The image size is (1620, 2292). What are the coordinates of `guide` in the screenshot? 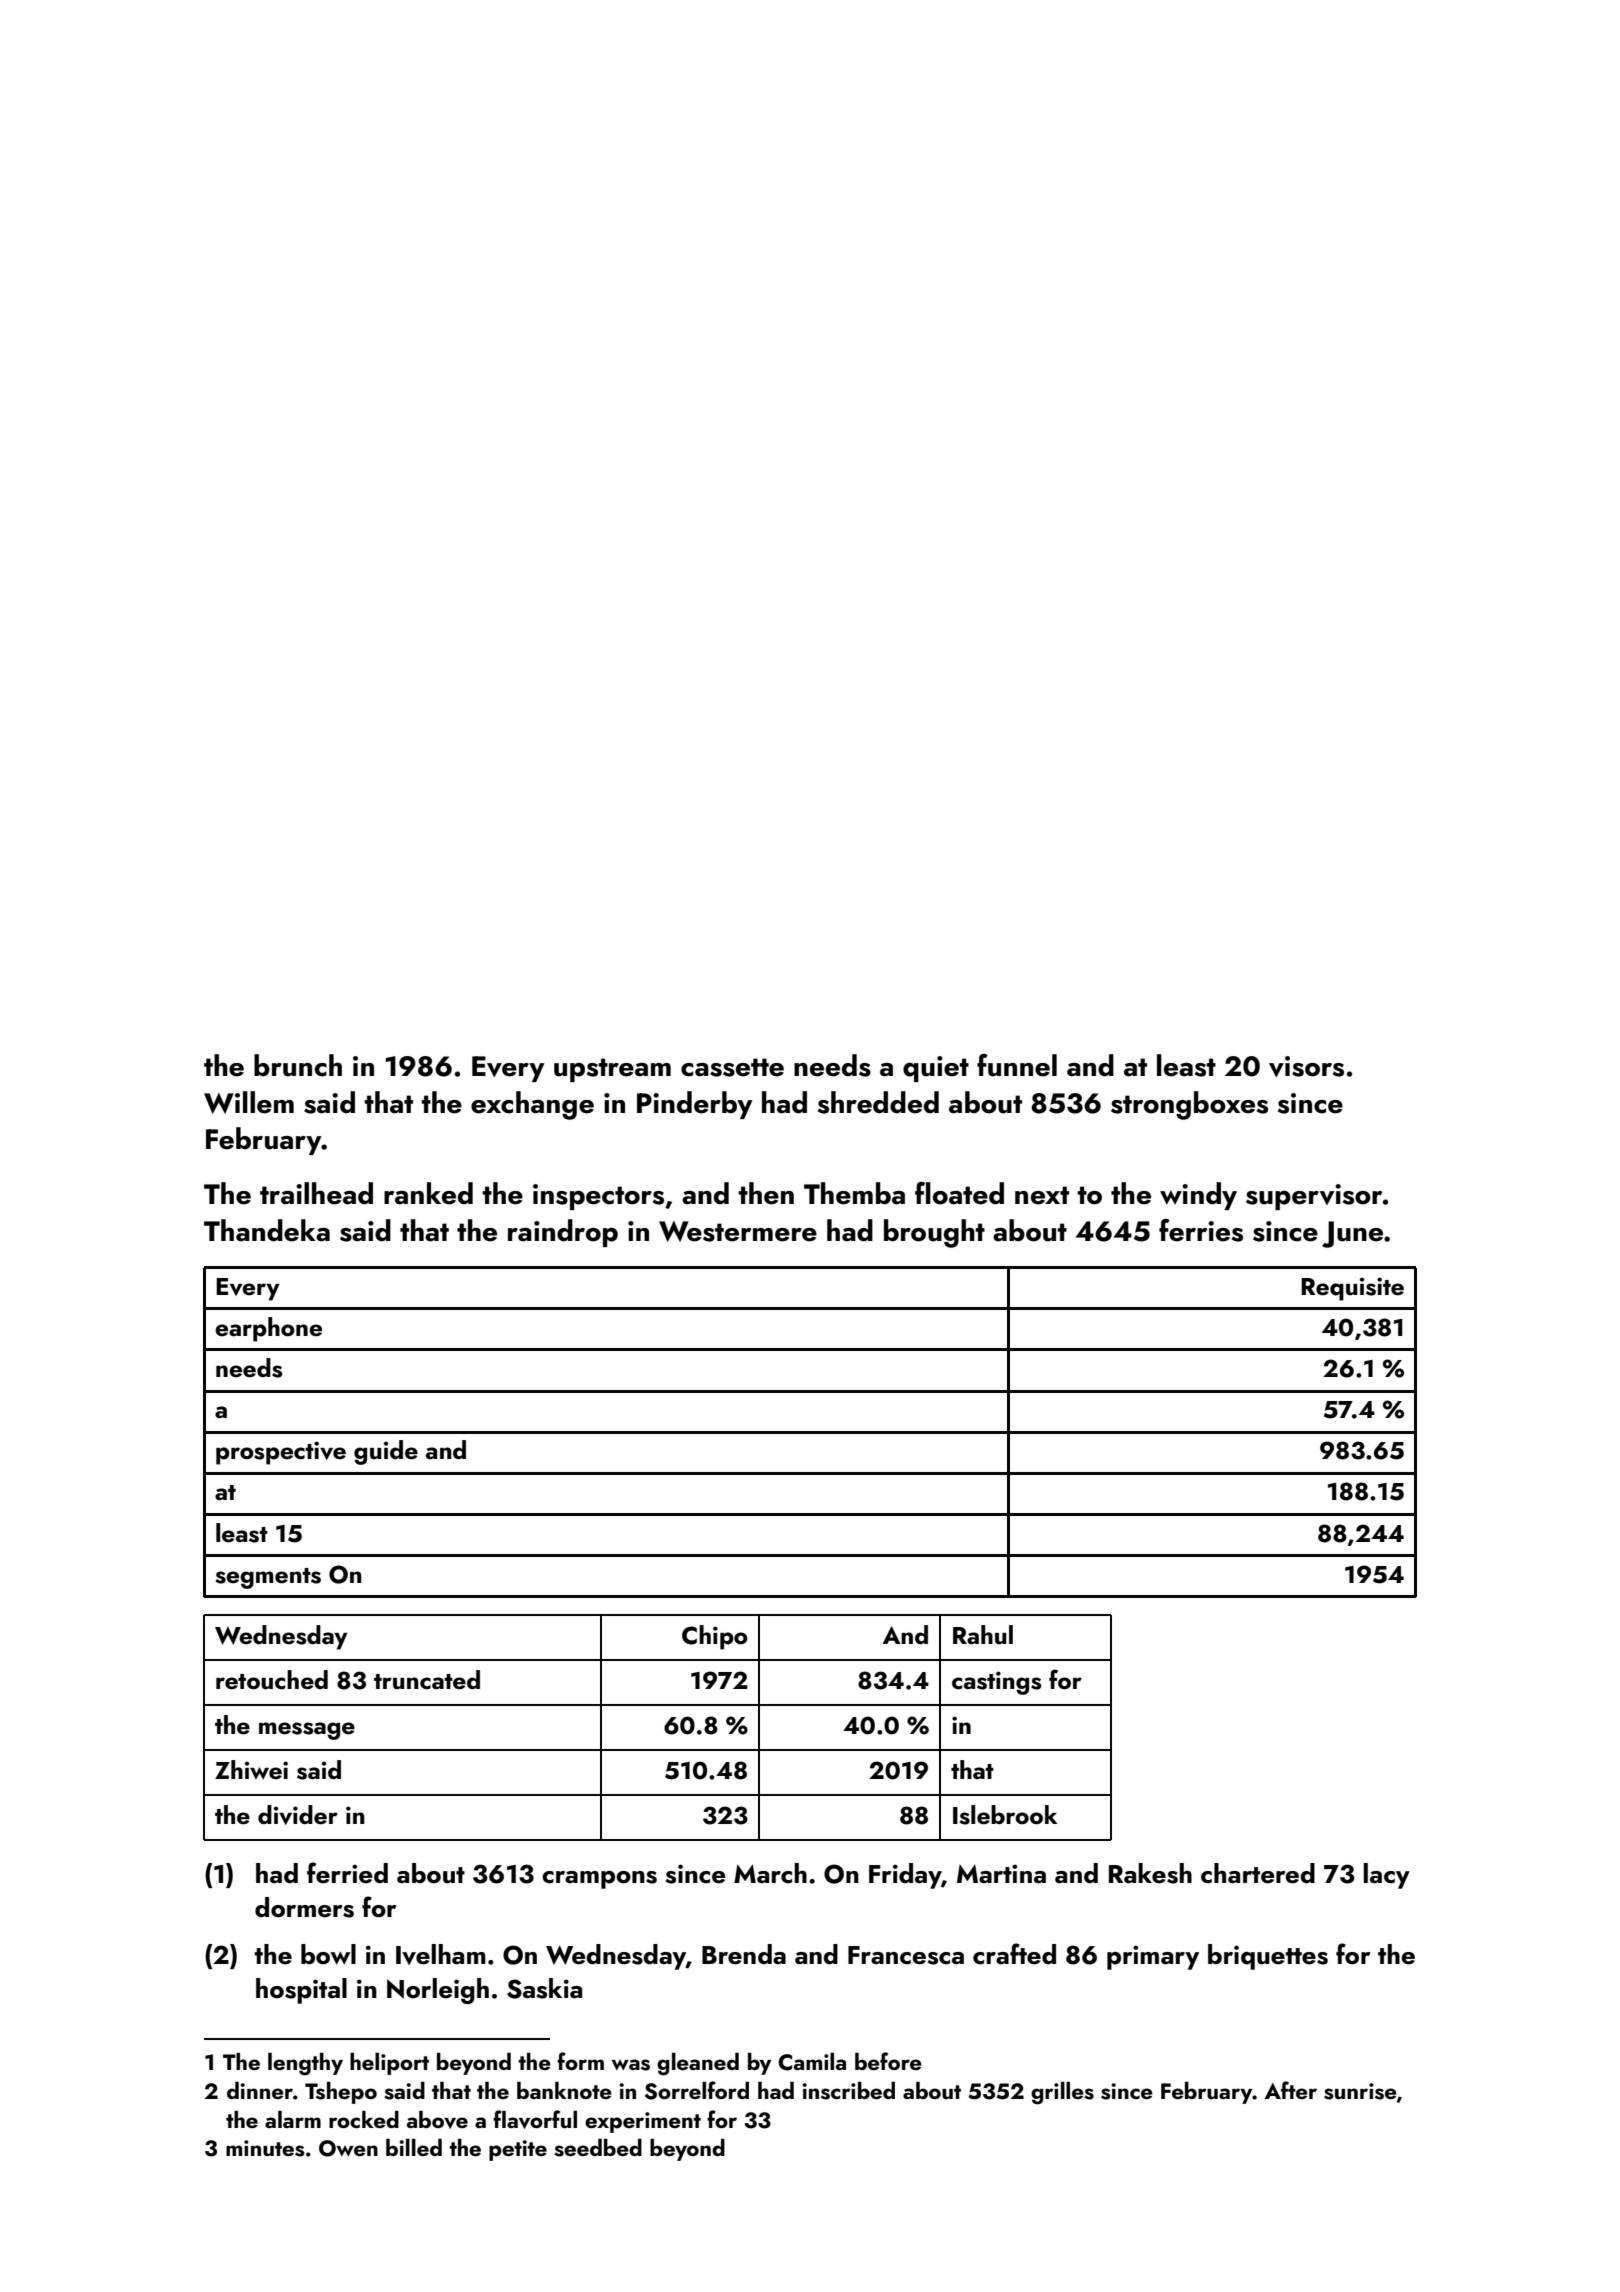 It's located at (386, 1452).
